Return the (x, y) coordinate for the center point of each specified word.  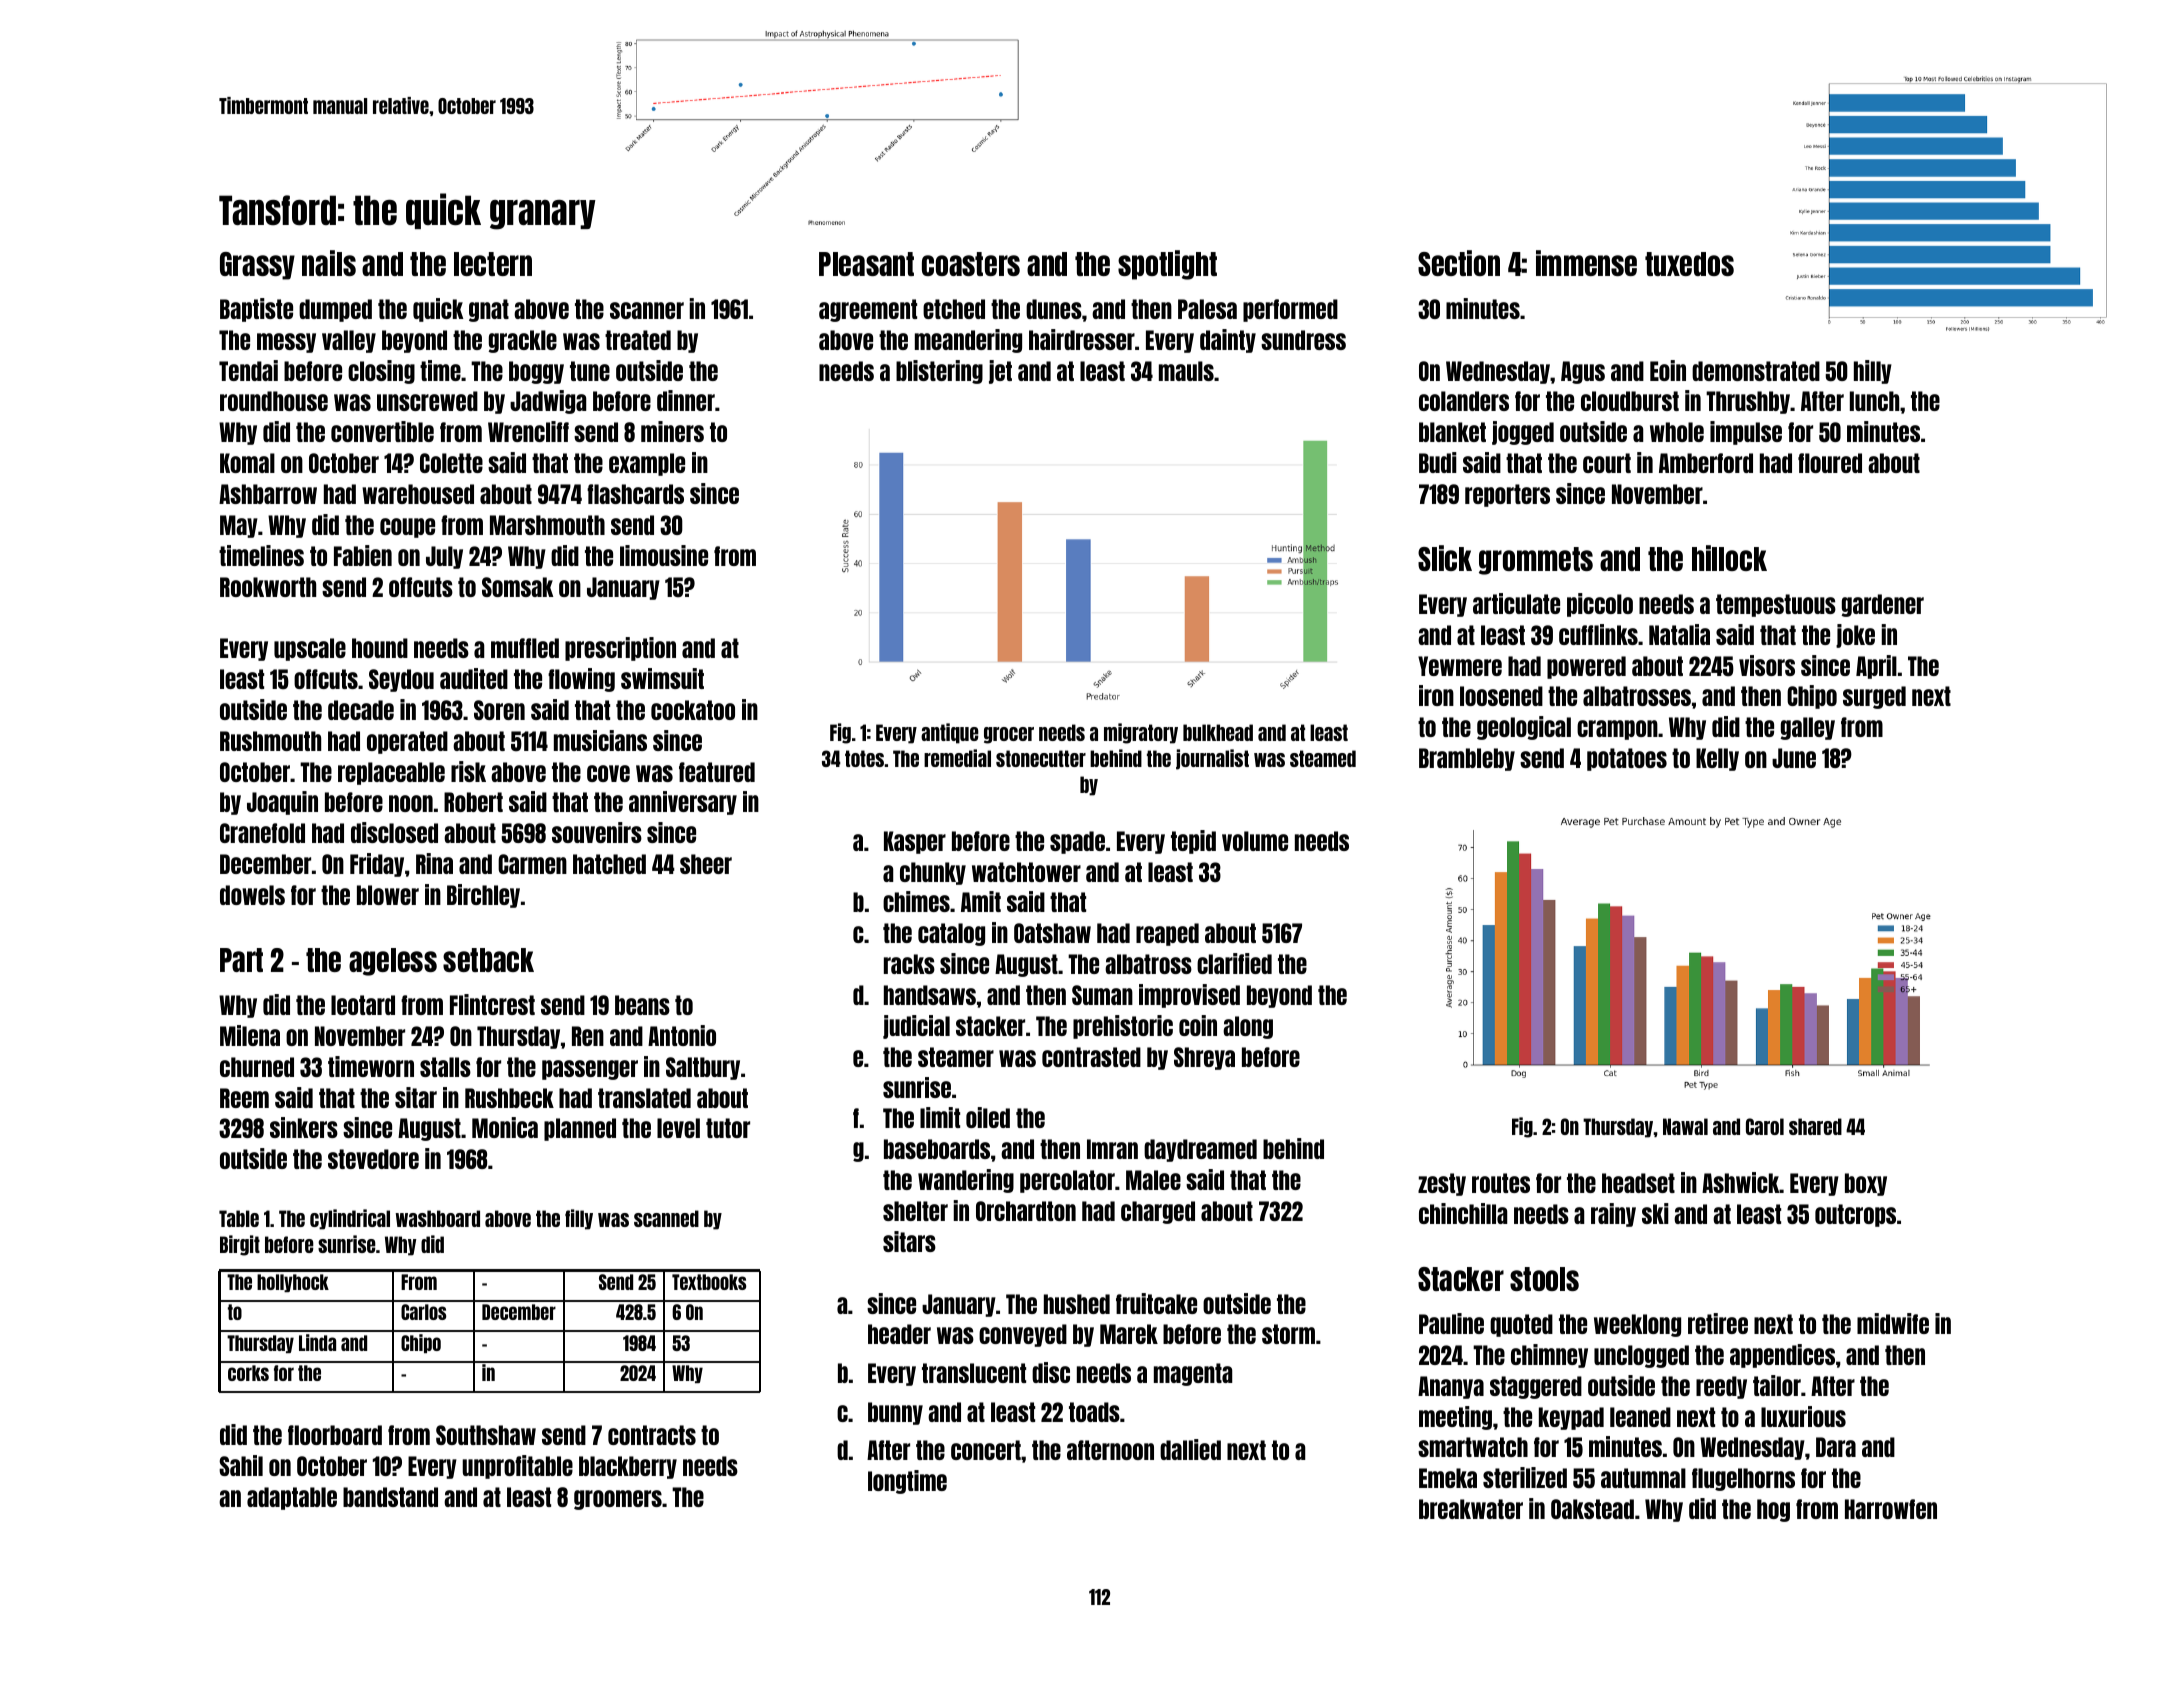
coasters (971, 264)
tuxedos (1689, 264)
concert (986, 1450)
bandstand (390, 1497)
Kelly (1717, 759)
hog (1773, 1510)
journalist (1212, 759)
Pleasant (866, 264)
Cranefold (262, 833)
